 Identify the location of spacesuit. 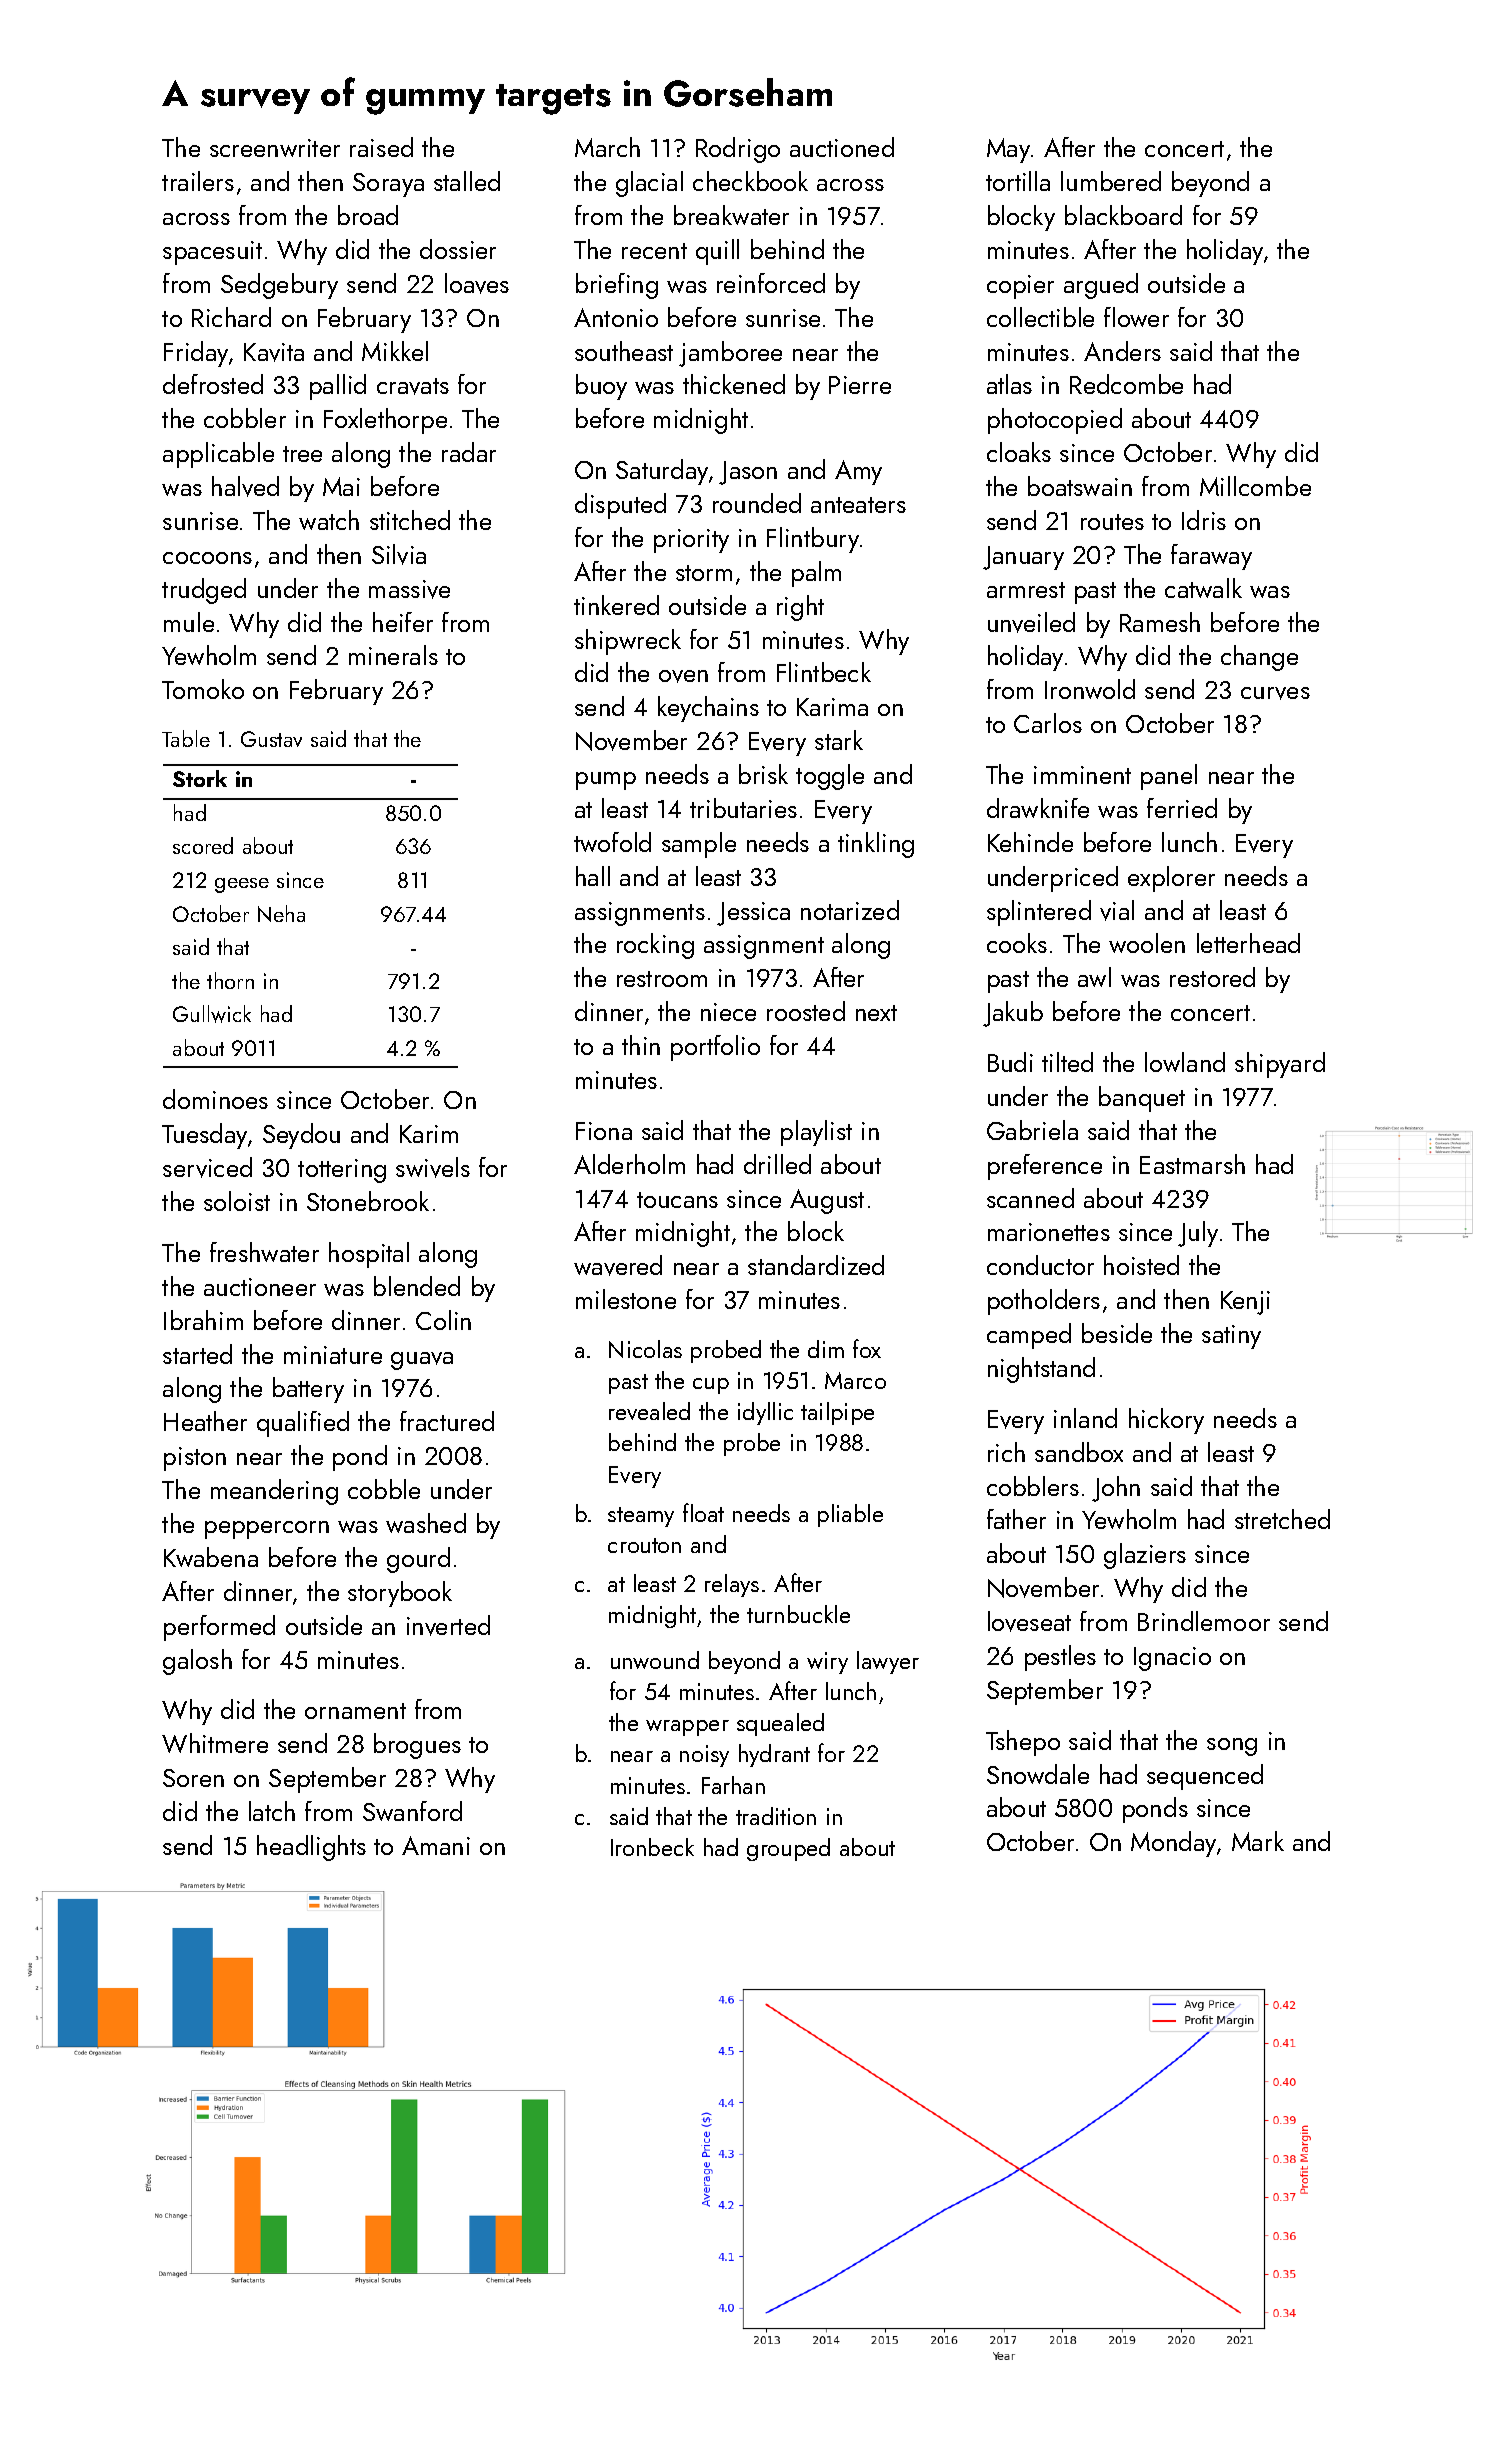
(212, 253).
